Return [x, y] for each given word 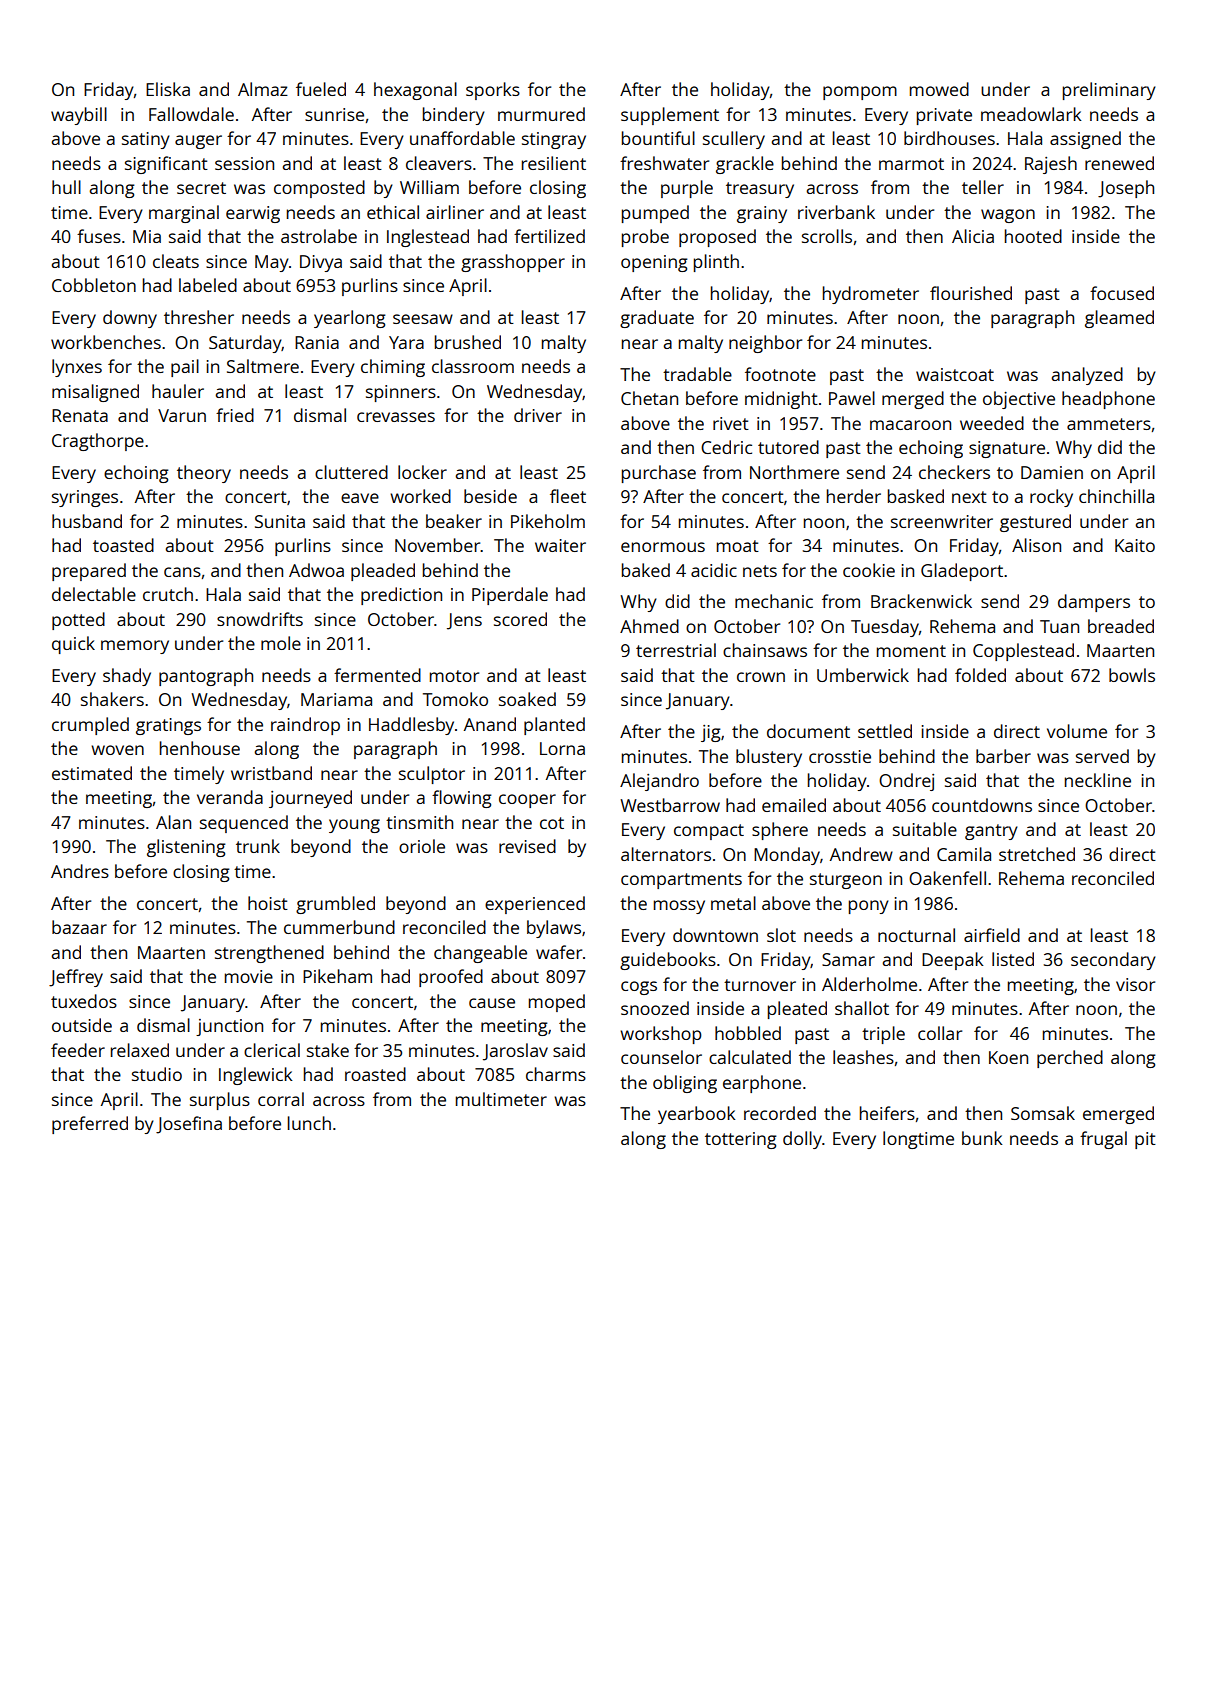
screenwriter [942, 521]
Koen [1008, 1057]
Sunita [280, 521]
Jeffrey [76, 978]
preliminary [1109, 91]
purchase [659, 474]
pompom [860, 93]
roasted [375, 1074]
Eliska [168, 89]
